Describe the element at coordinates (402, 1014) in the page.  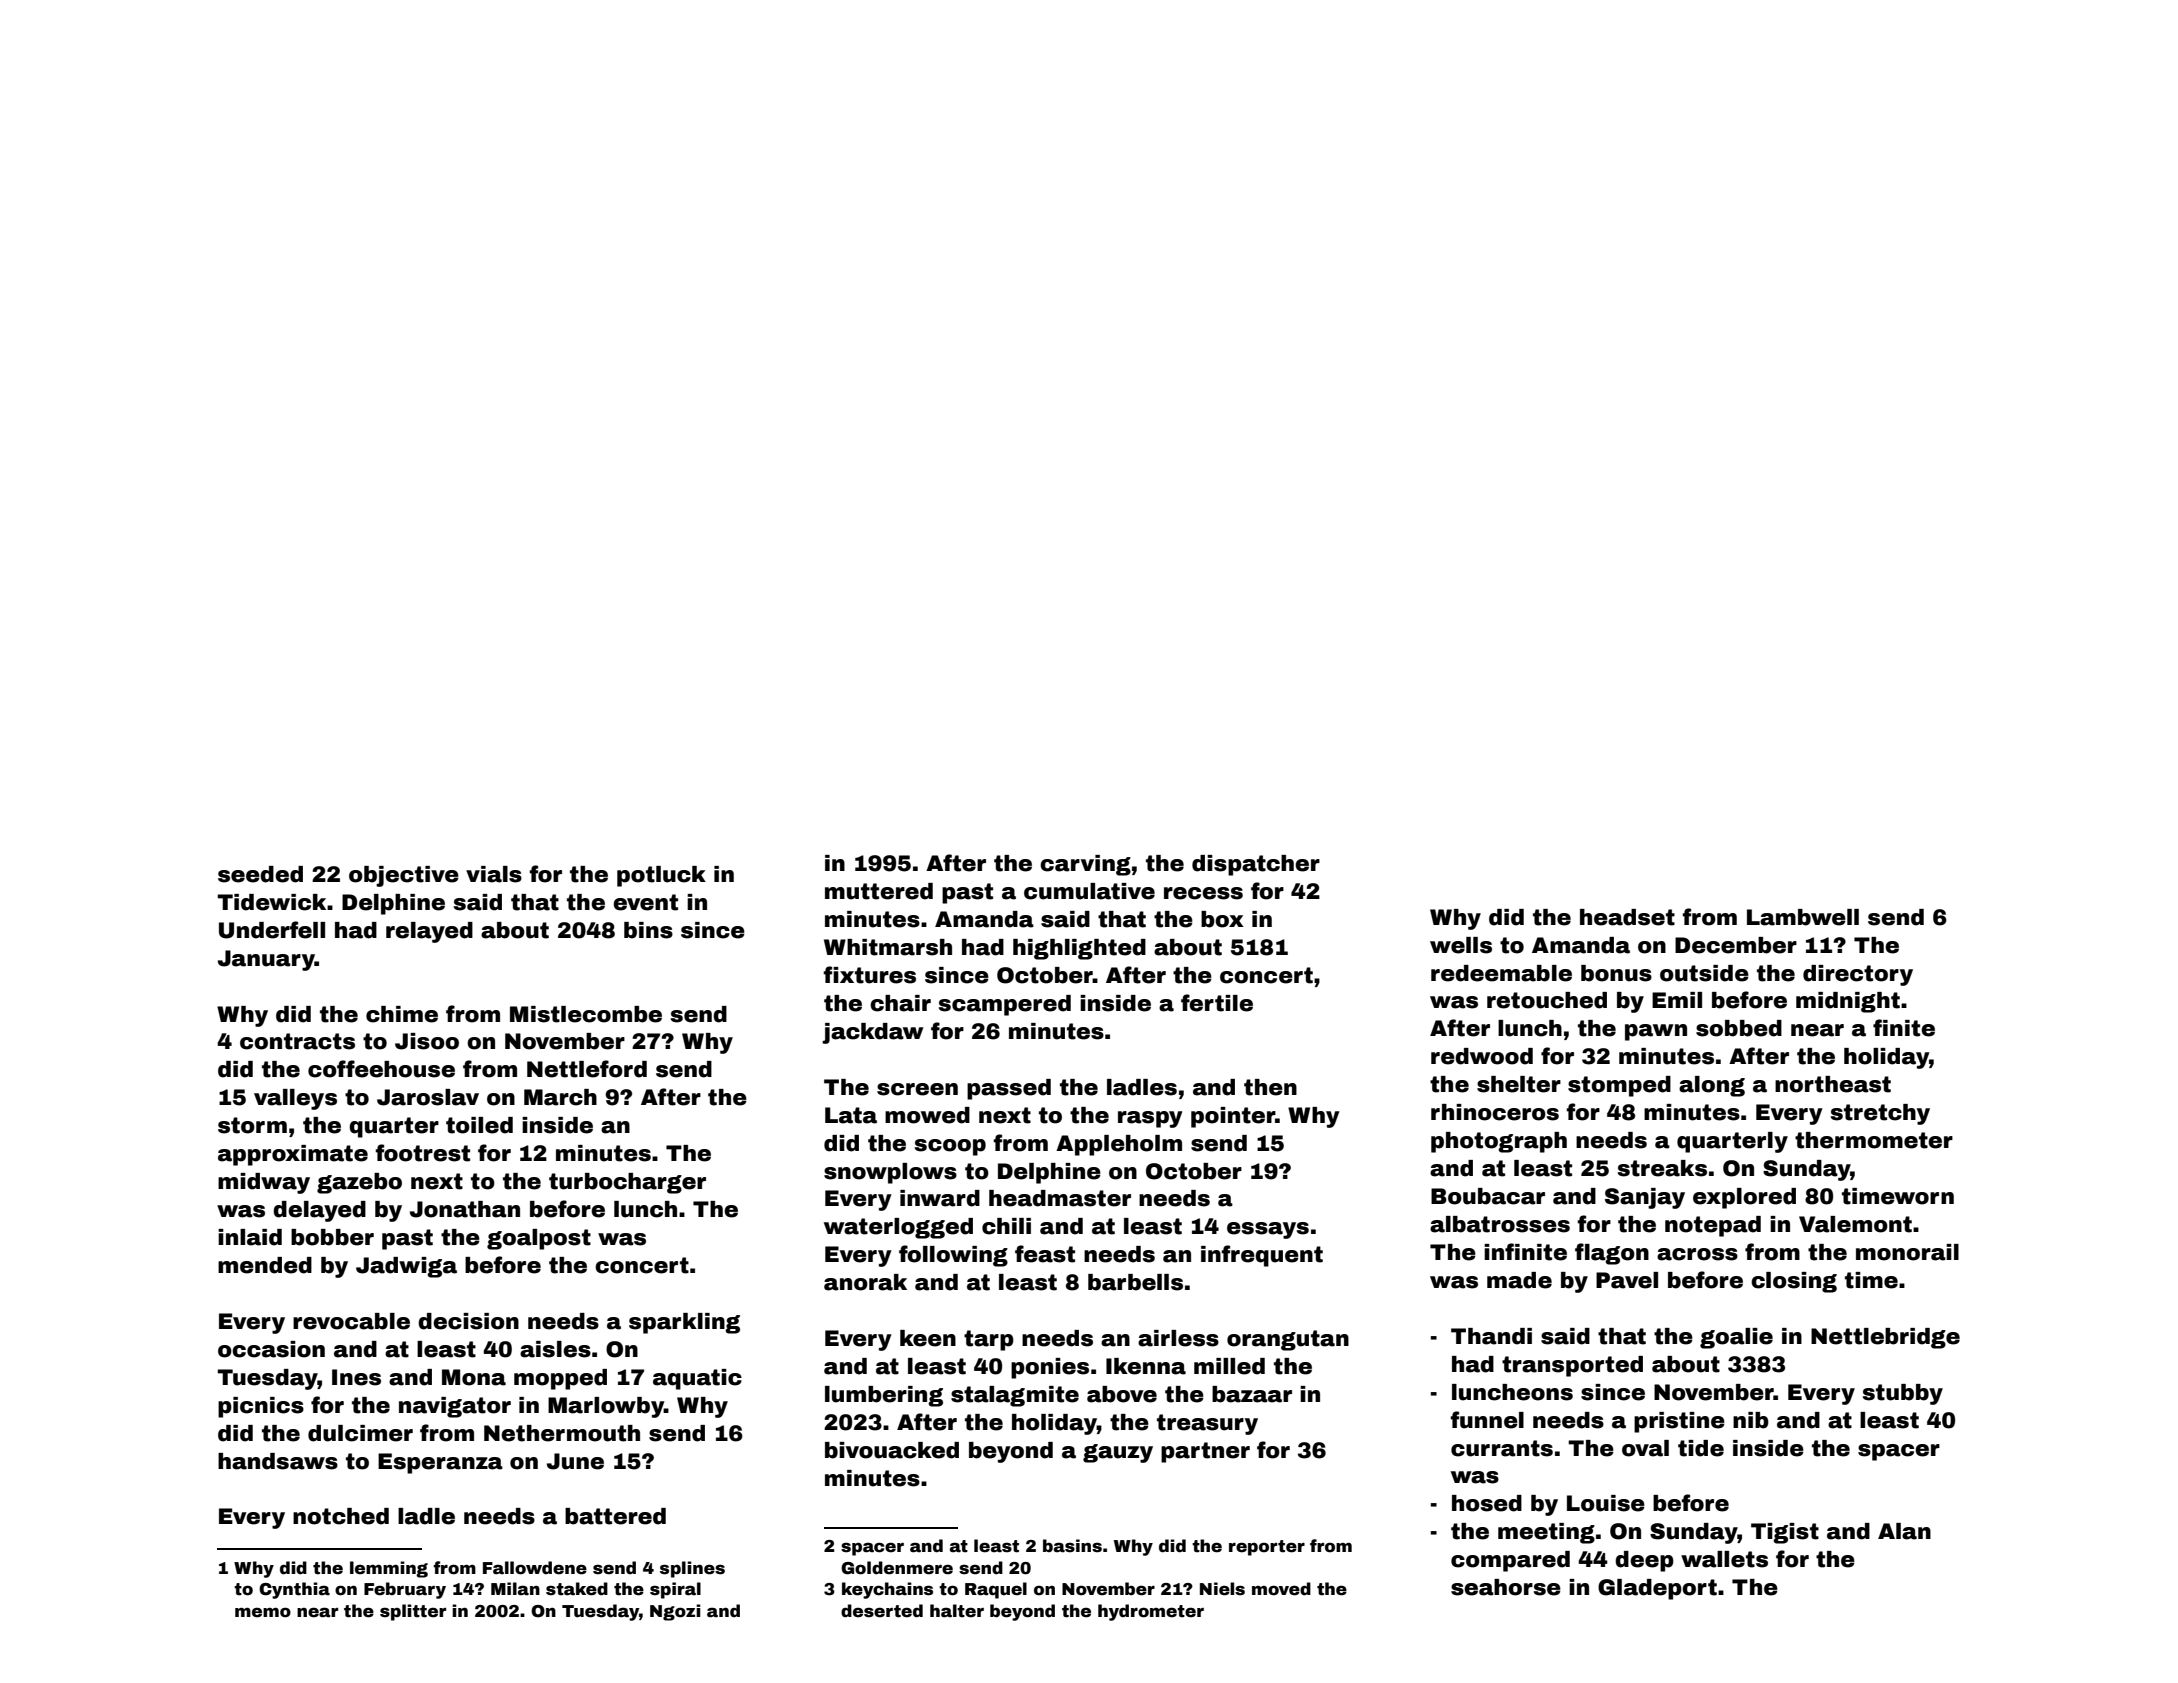
I see `chime` at that location.
